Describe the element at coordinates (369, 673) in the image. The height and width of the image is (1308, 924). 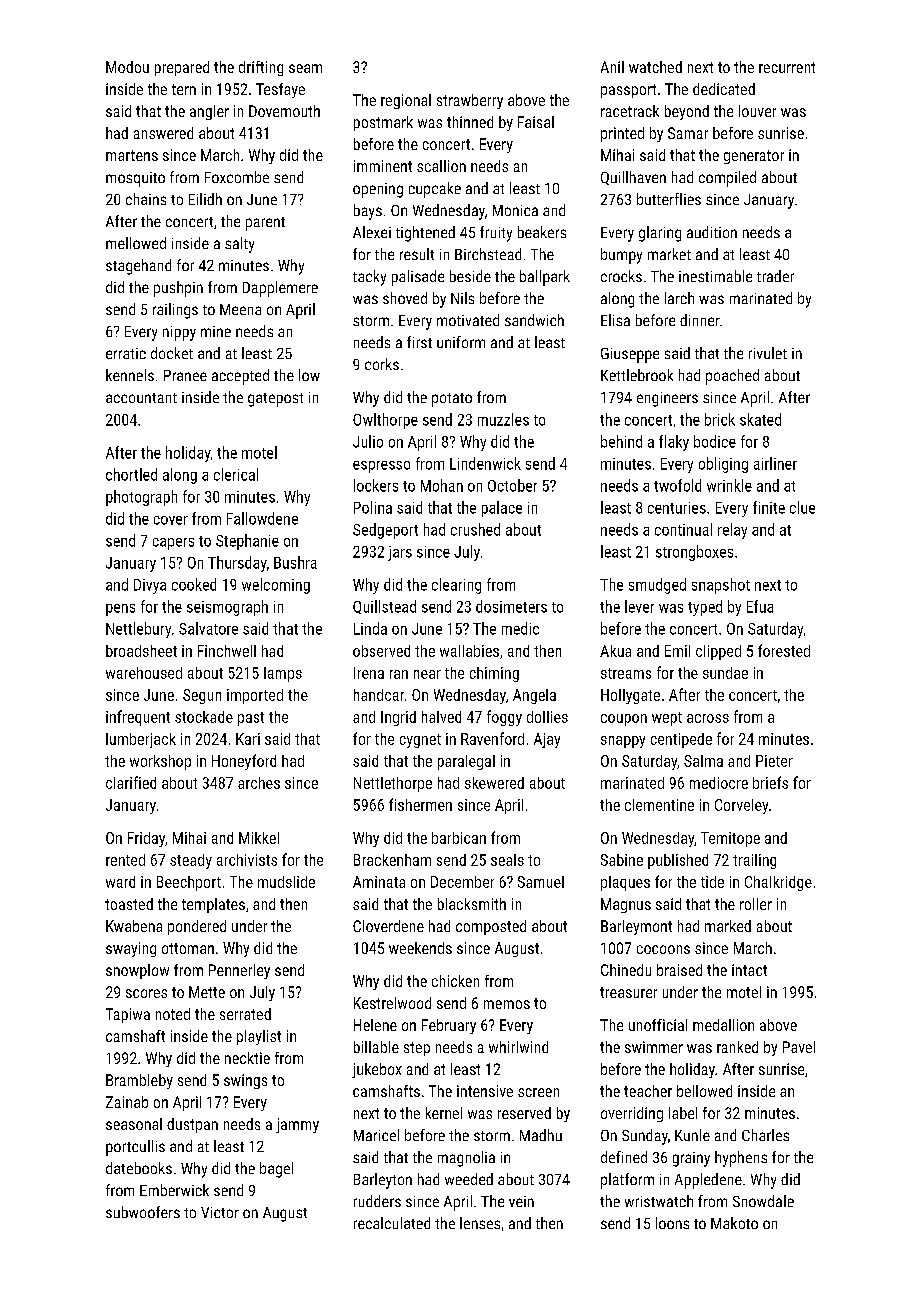
I see `Irena` at that location.
